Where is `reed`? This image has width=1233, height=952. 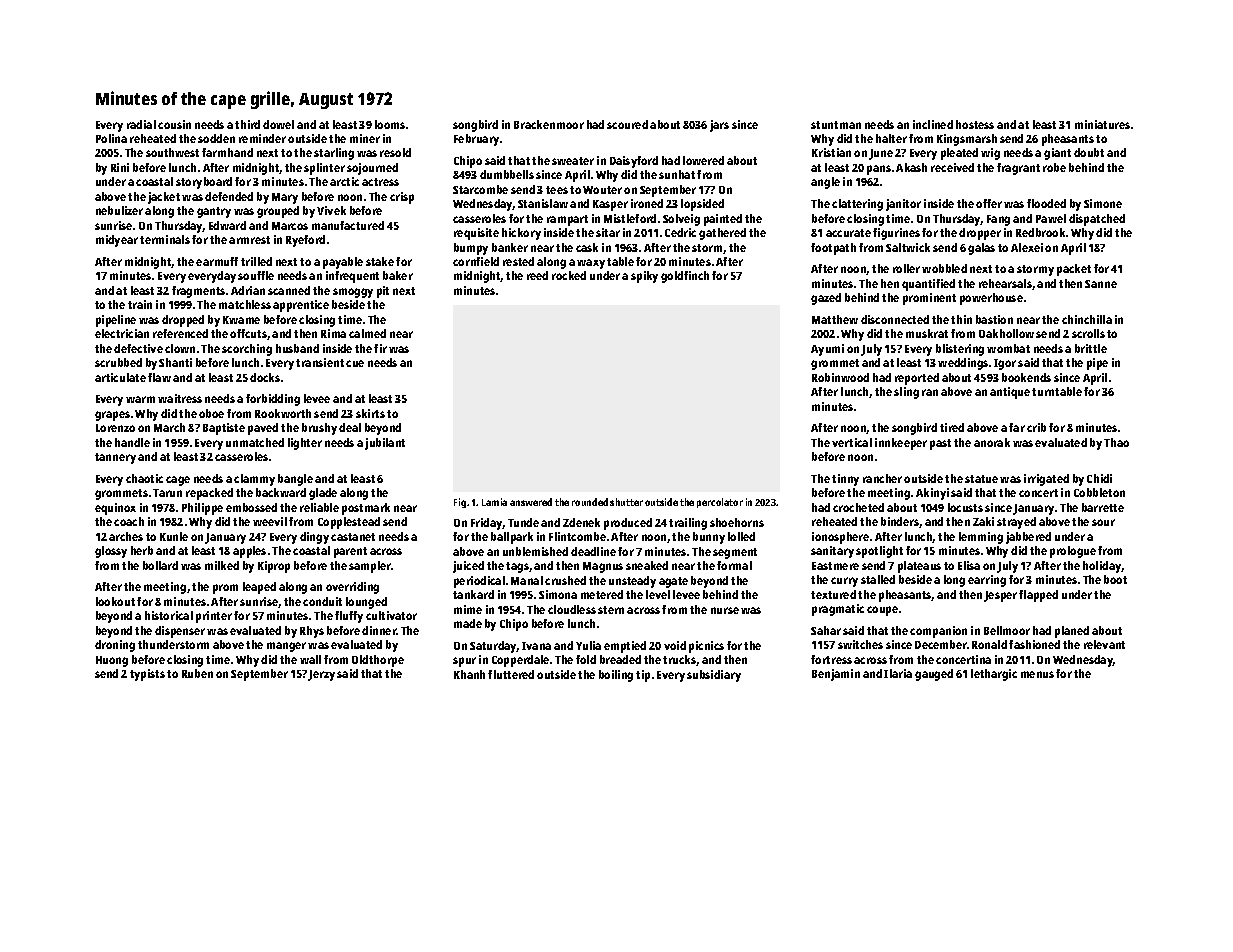 reed is located at coordinates (537, 275).
